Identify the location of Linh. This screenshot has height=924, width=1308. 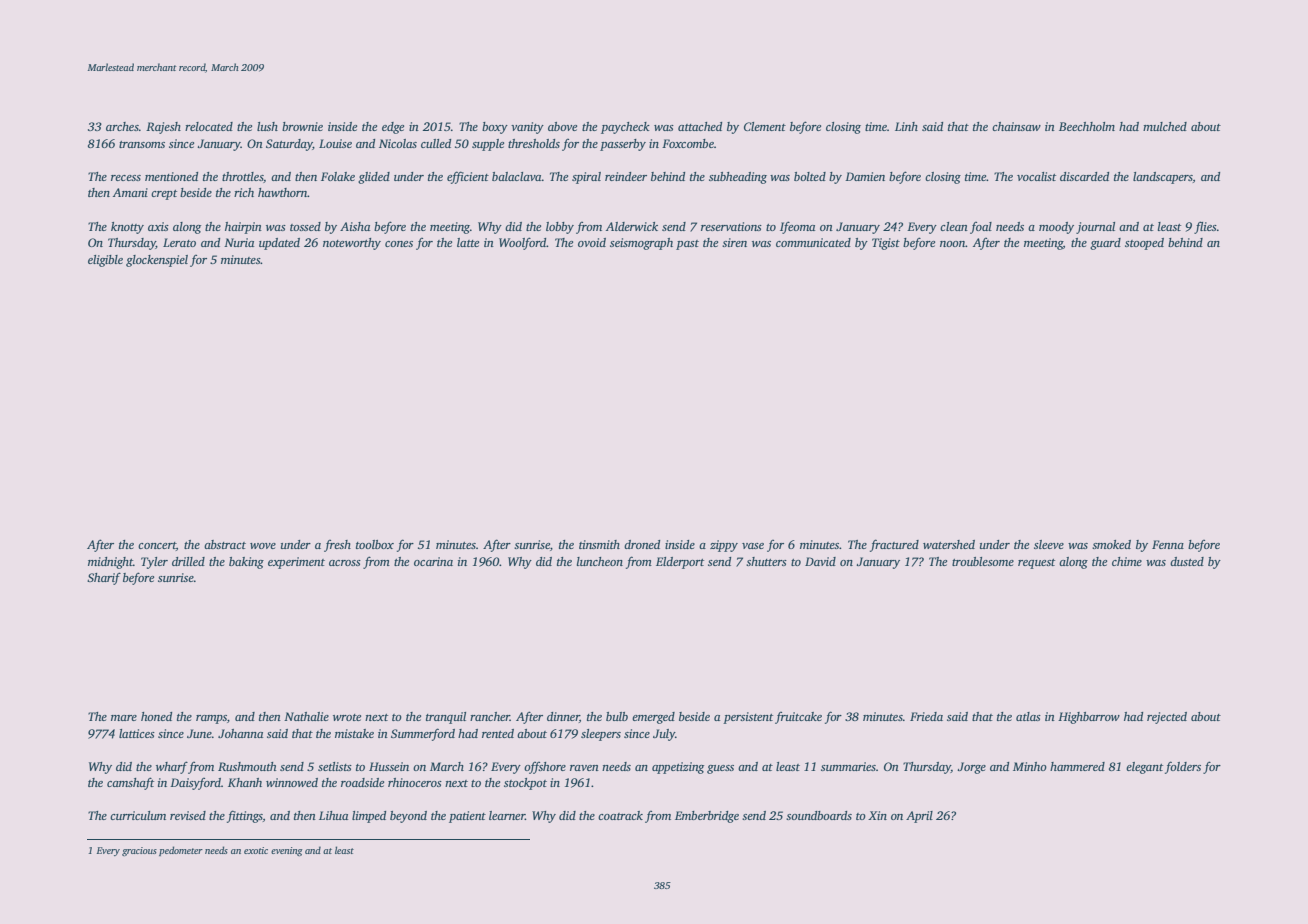
(906, 126).
